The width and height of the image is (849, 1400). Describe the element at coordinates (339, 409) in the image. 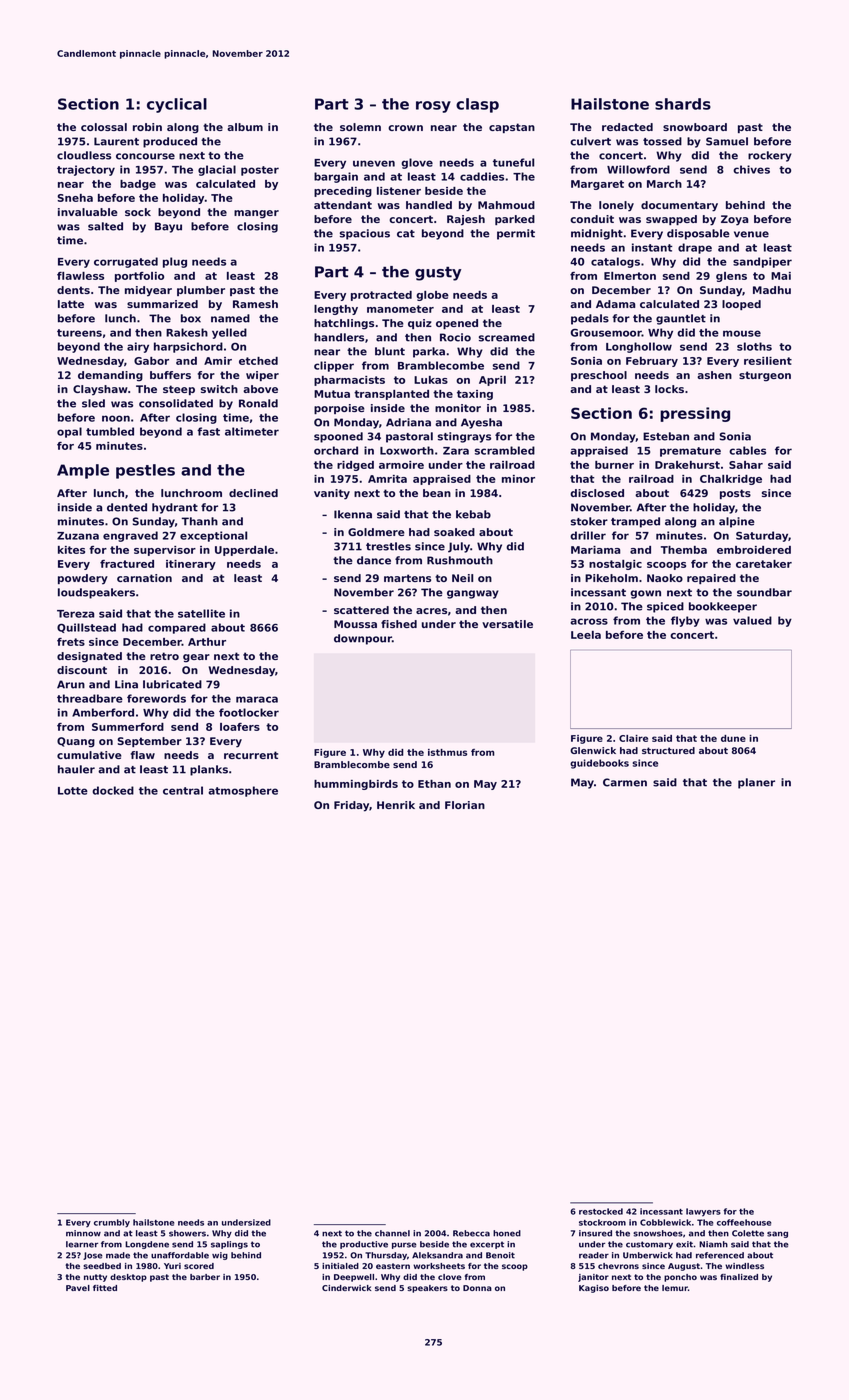

I see `porpoise` at that location.
